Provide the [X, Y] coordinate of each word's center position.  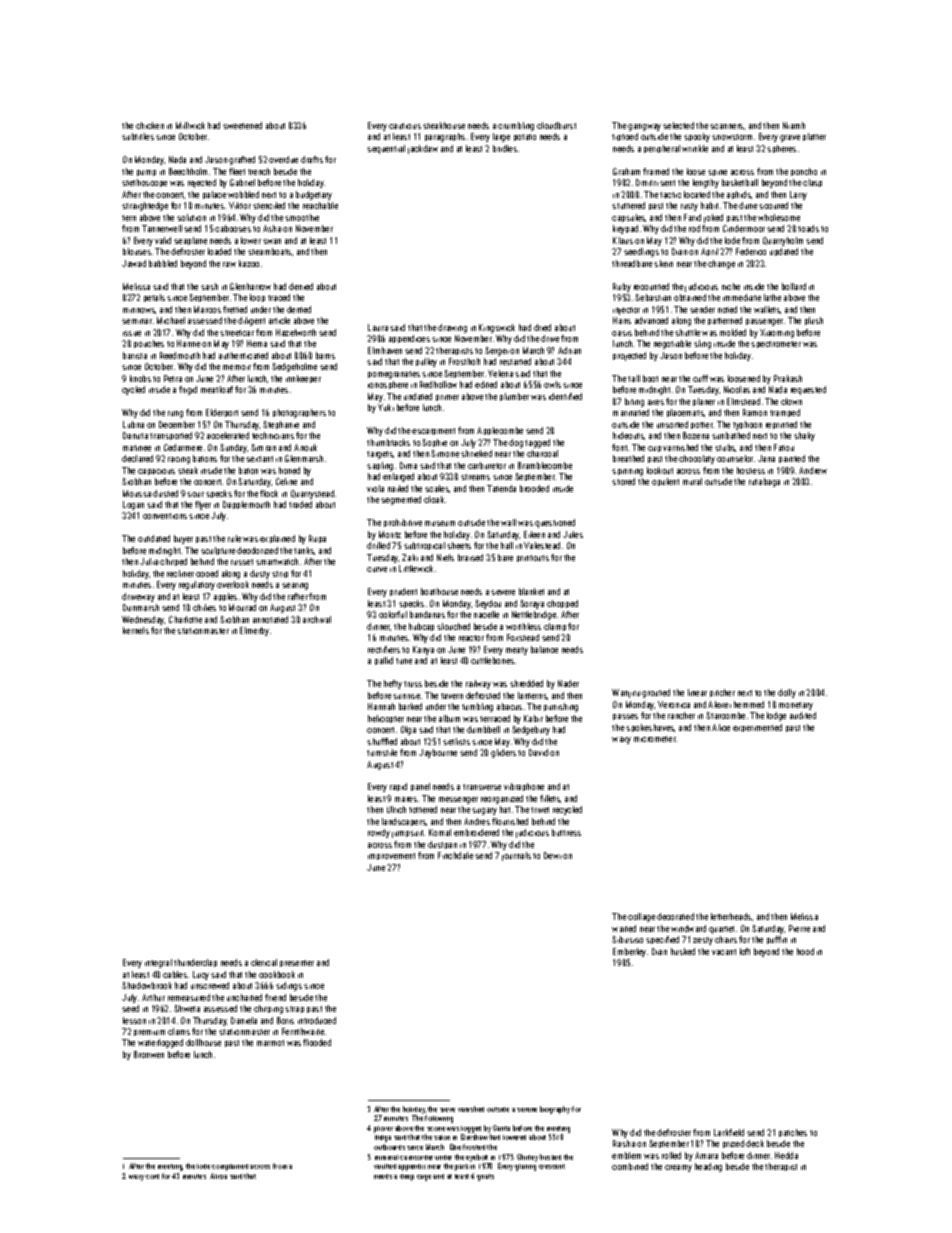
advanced [651, 320]
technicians [273, 435]
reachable [320, 205]
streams [475, 477]
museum [440, 523]
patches [793, 1133]
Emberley [629, 952]
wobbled [243, 194]
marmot [270, 1043]
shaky [804, 436]
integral [158, 963]
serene [527, 1110]
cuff [700, 378]
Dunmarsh [141, 607]
